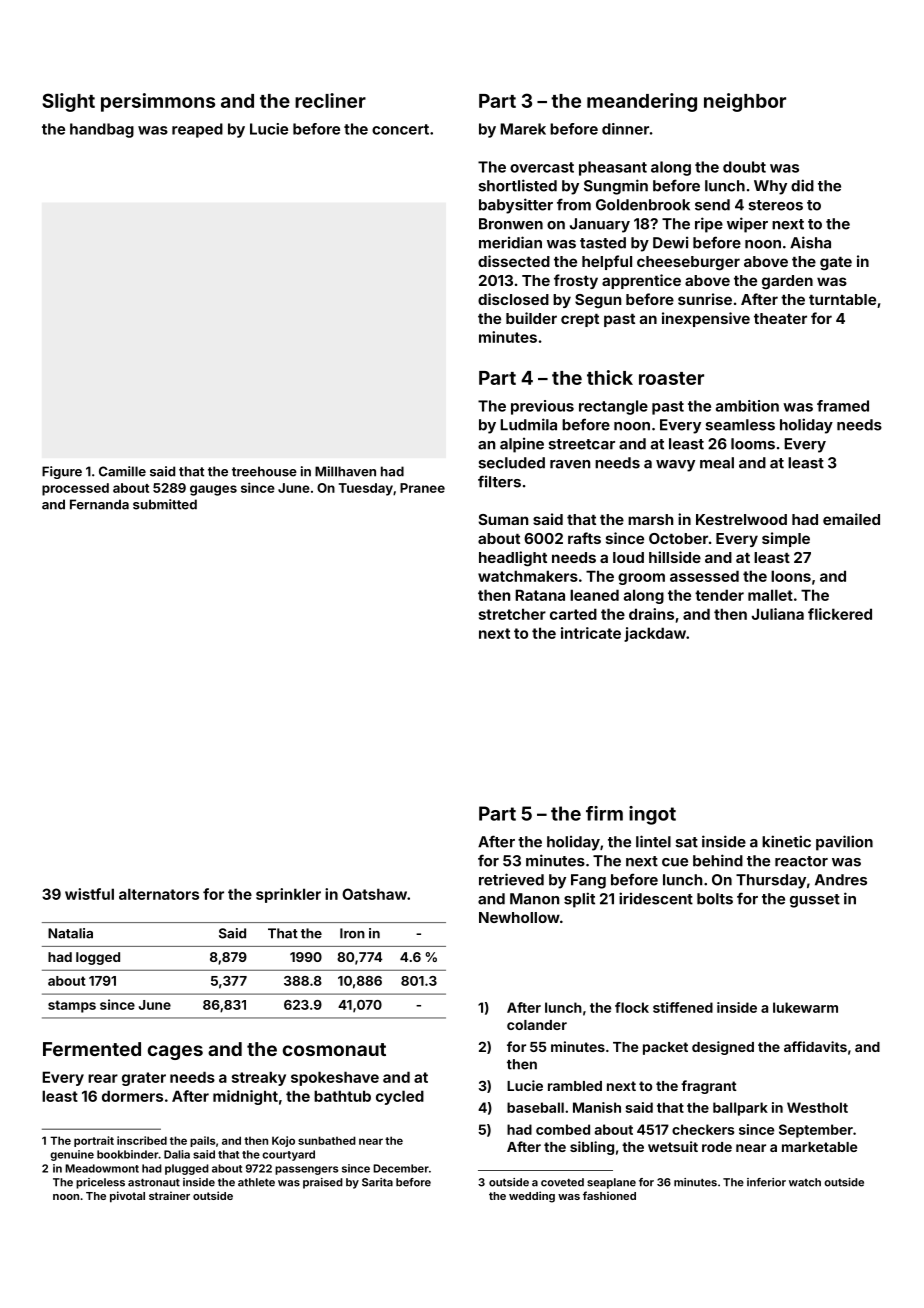  I want to click on meandering, so click(642, 102).
